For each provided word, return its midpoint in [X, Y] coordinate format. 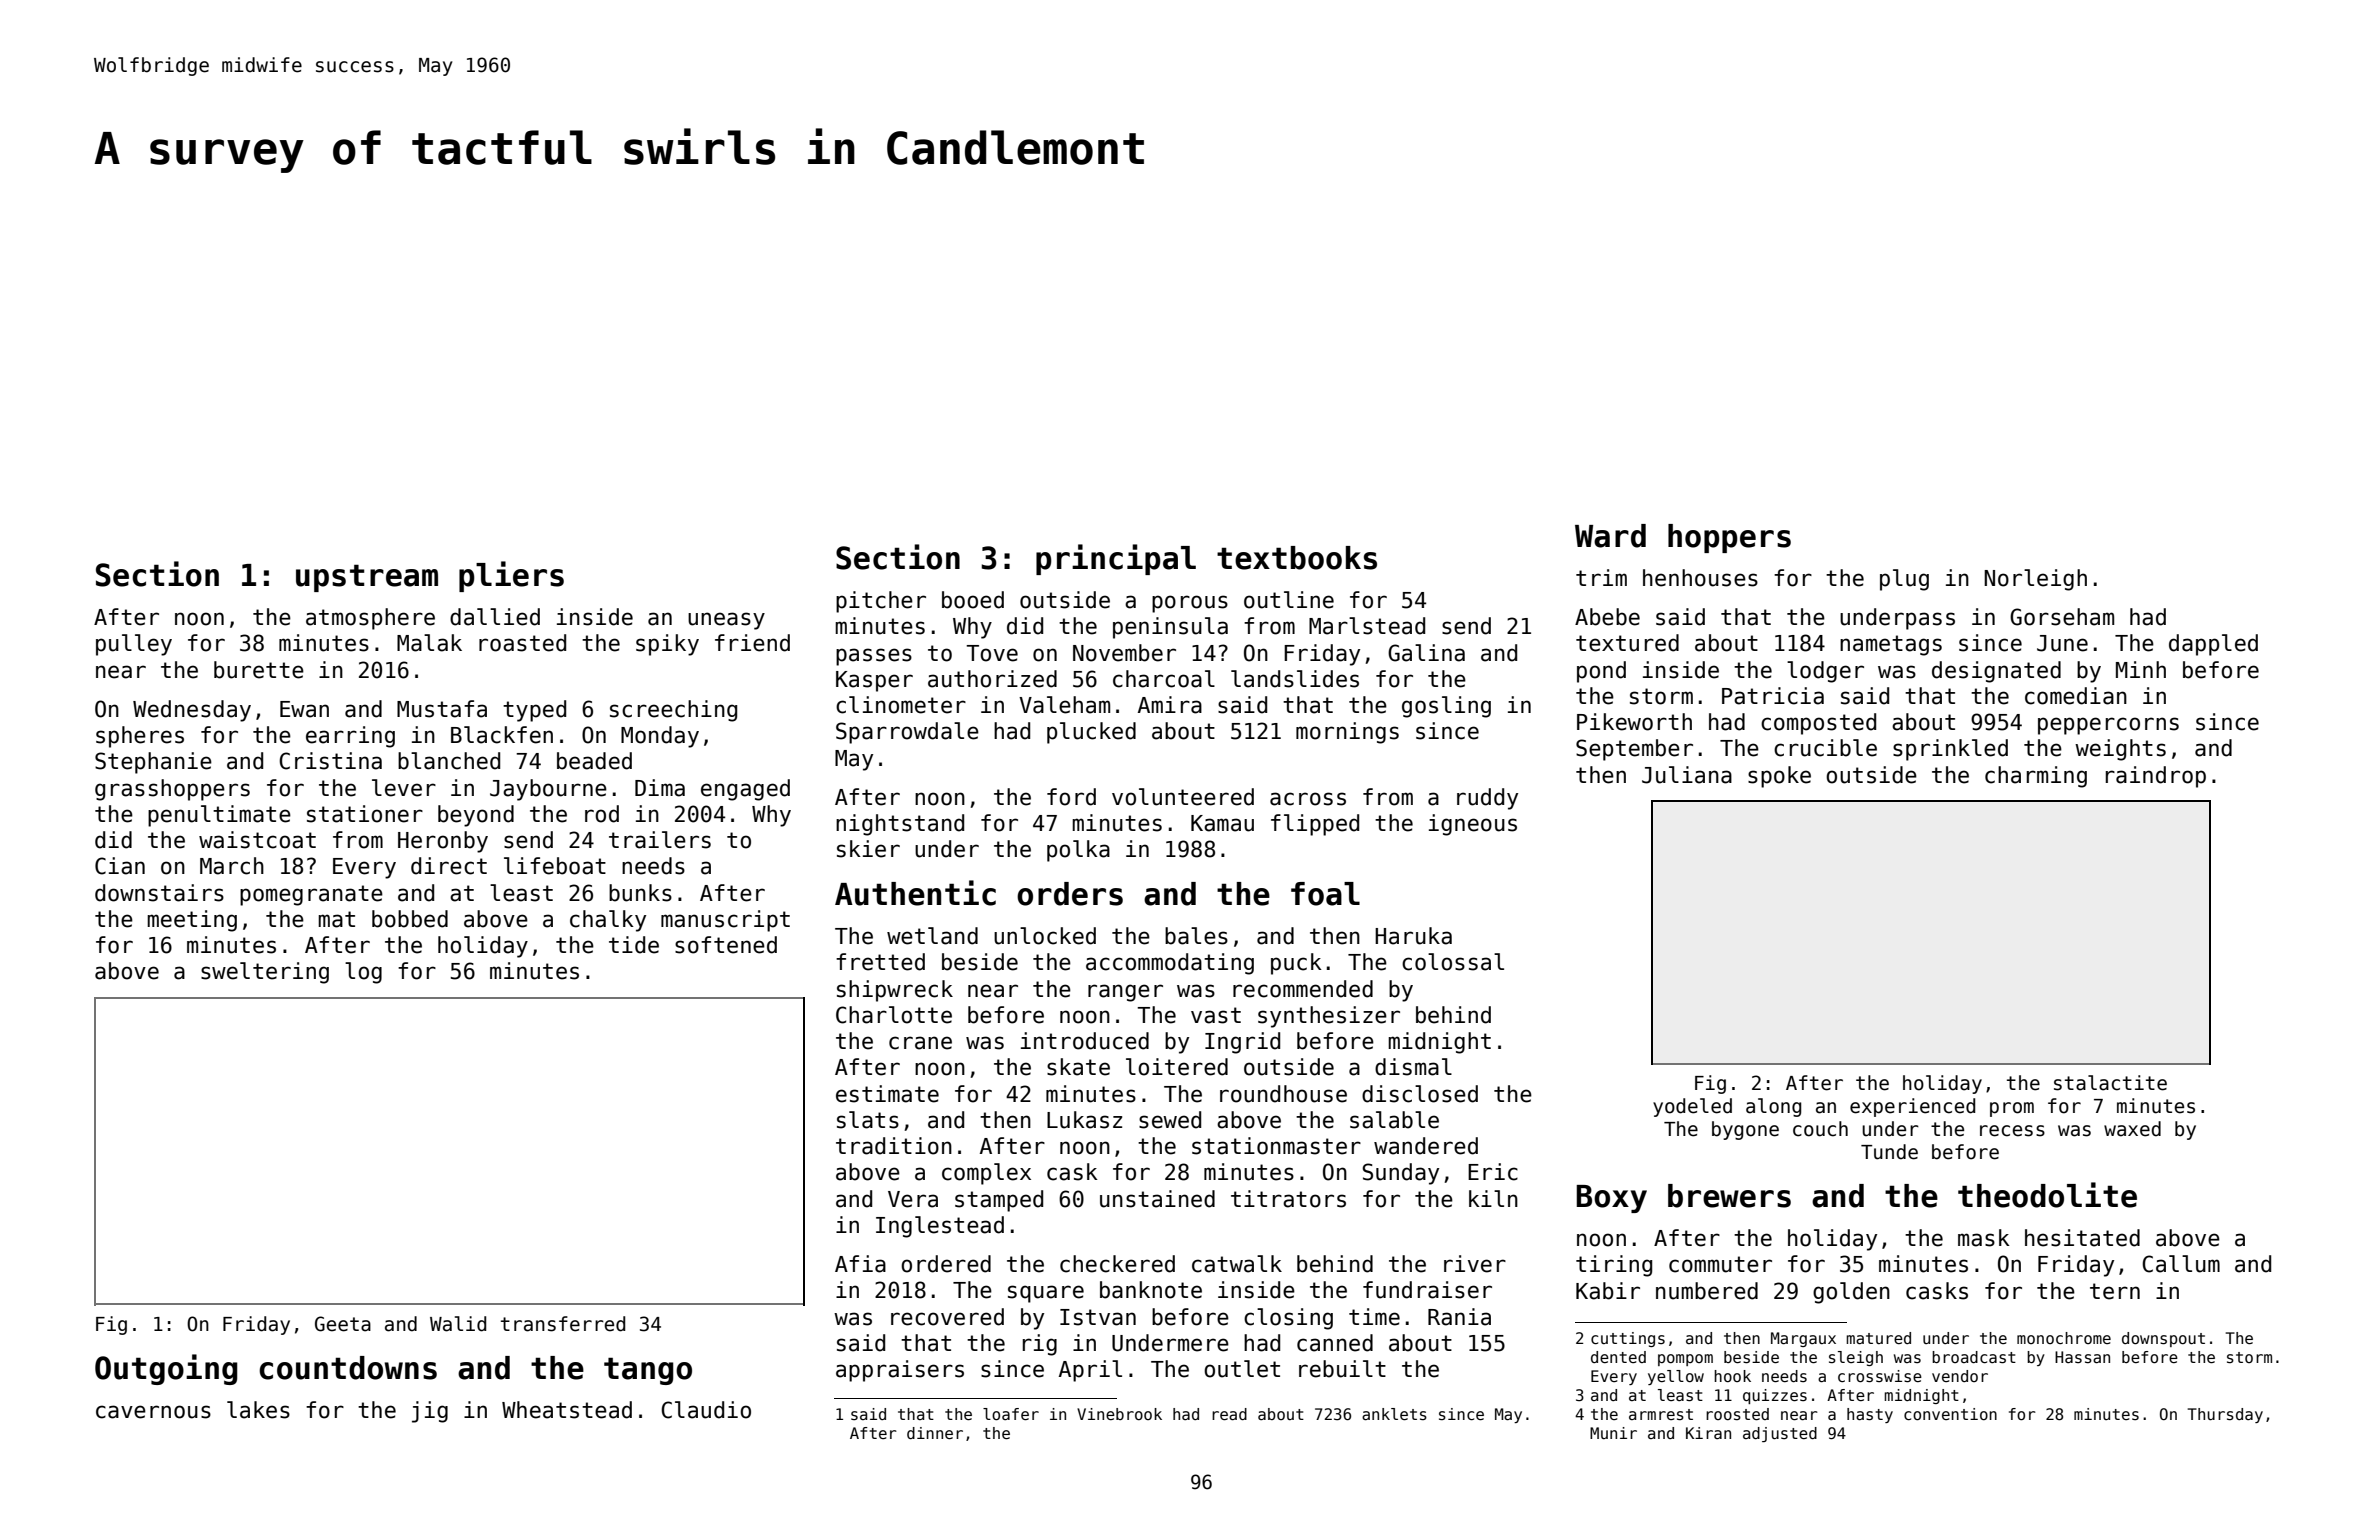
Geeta [343, 1324]
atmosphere [370, 619]
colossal [1453, 962]
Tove [992, 653]
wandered [1426, 1146]
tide [634, 945]
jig [430, 1412]
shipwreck [895, 991]
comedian [2076, 696]
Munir [1613, 1433]
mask [1984, 1238]
